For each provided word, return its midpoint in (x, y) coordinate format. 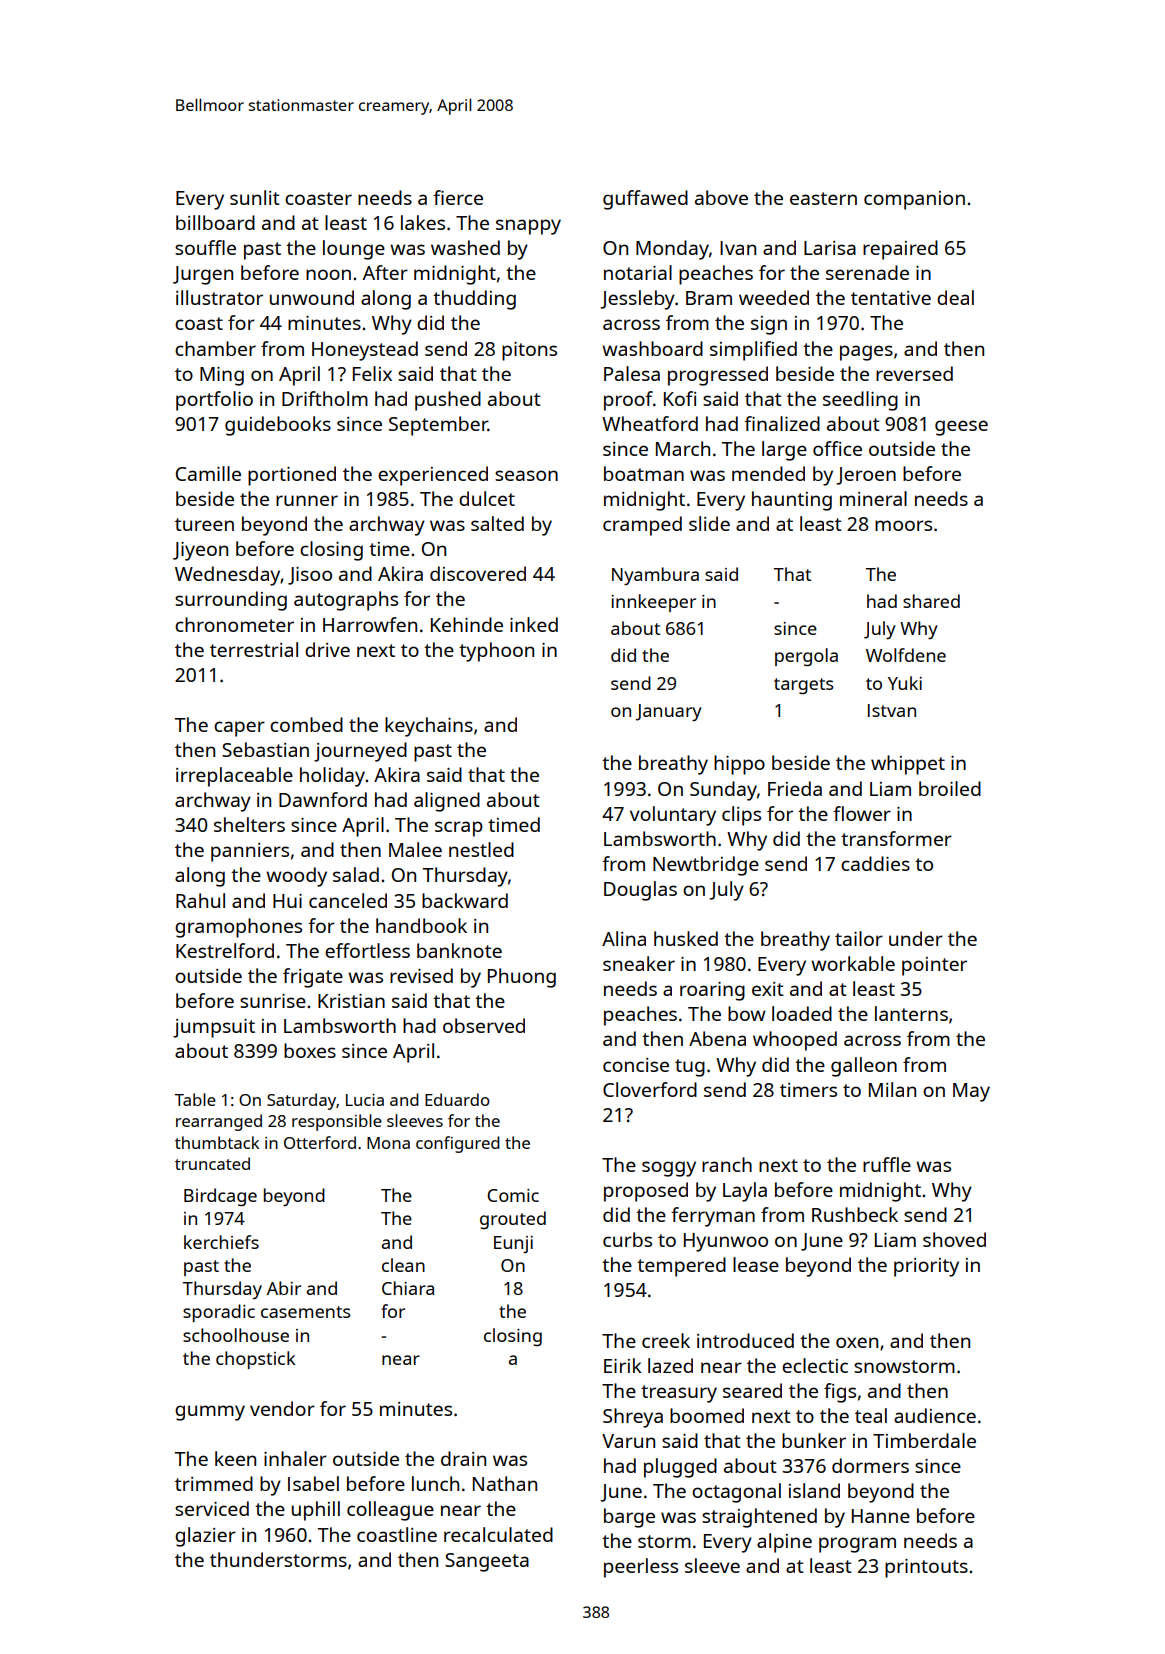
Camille (208, 473)
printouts (926, 1568)
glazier (205, 1537)
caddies (875, 863)
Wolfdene (906, 655)
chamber (215, 348)
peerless (641, 1568)
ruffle (887, 1164)
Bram (709, 298)
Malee (415, 849)
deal (955, 297)
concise (636, 1065)
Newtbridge (706, 866)
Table (195, 1099)
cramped (642, 526)
